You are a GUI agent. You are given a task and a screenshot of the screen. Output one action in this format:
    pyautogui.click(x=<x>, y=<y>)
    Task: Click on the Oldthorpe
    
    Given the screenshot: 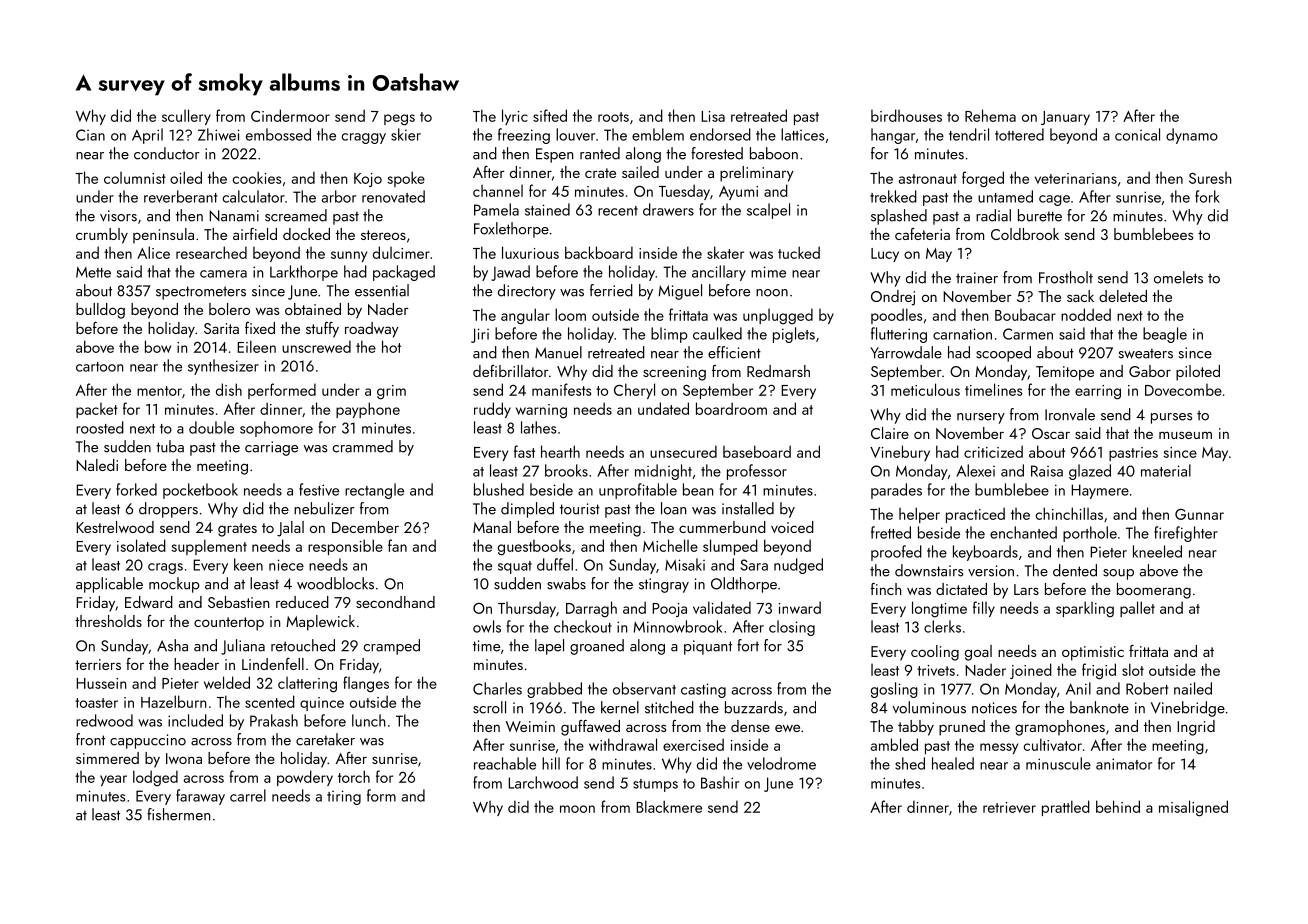 What is the action you would take?
    pyautogui.click(x=744, y=585)
